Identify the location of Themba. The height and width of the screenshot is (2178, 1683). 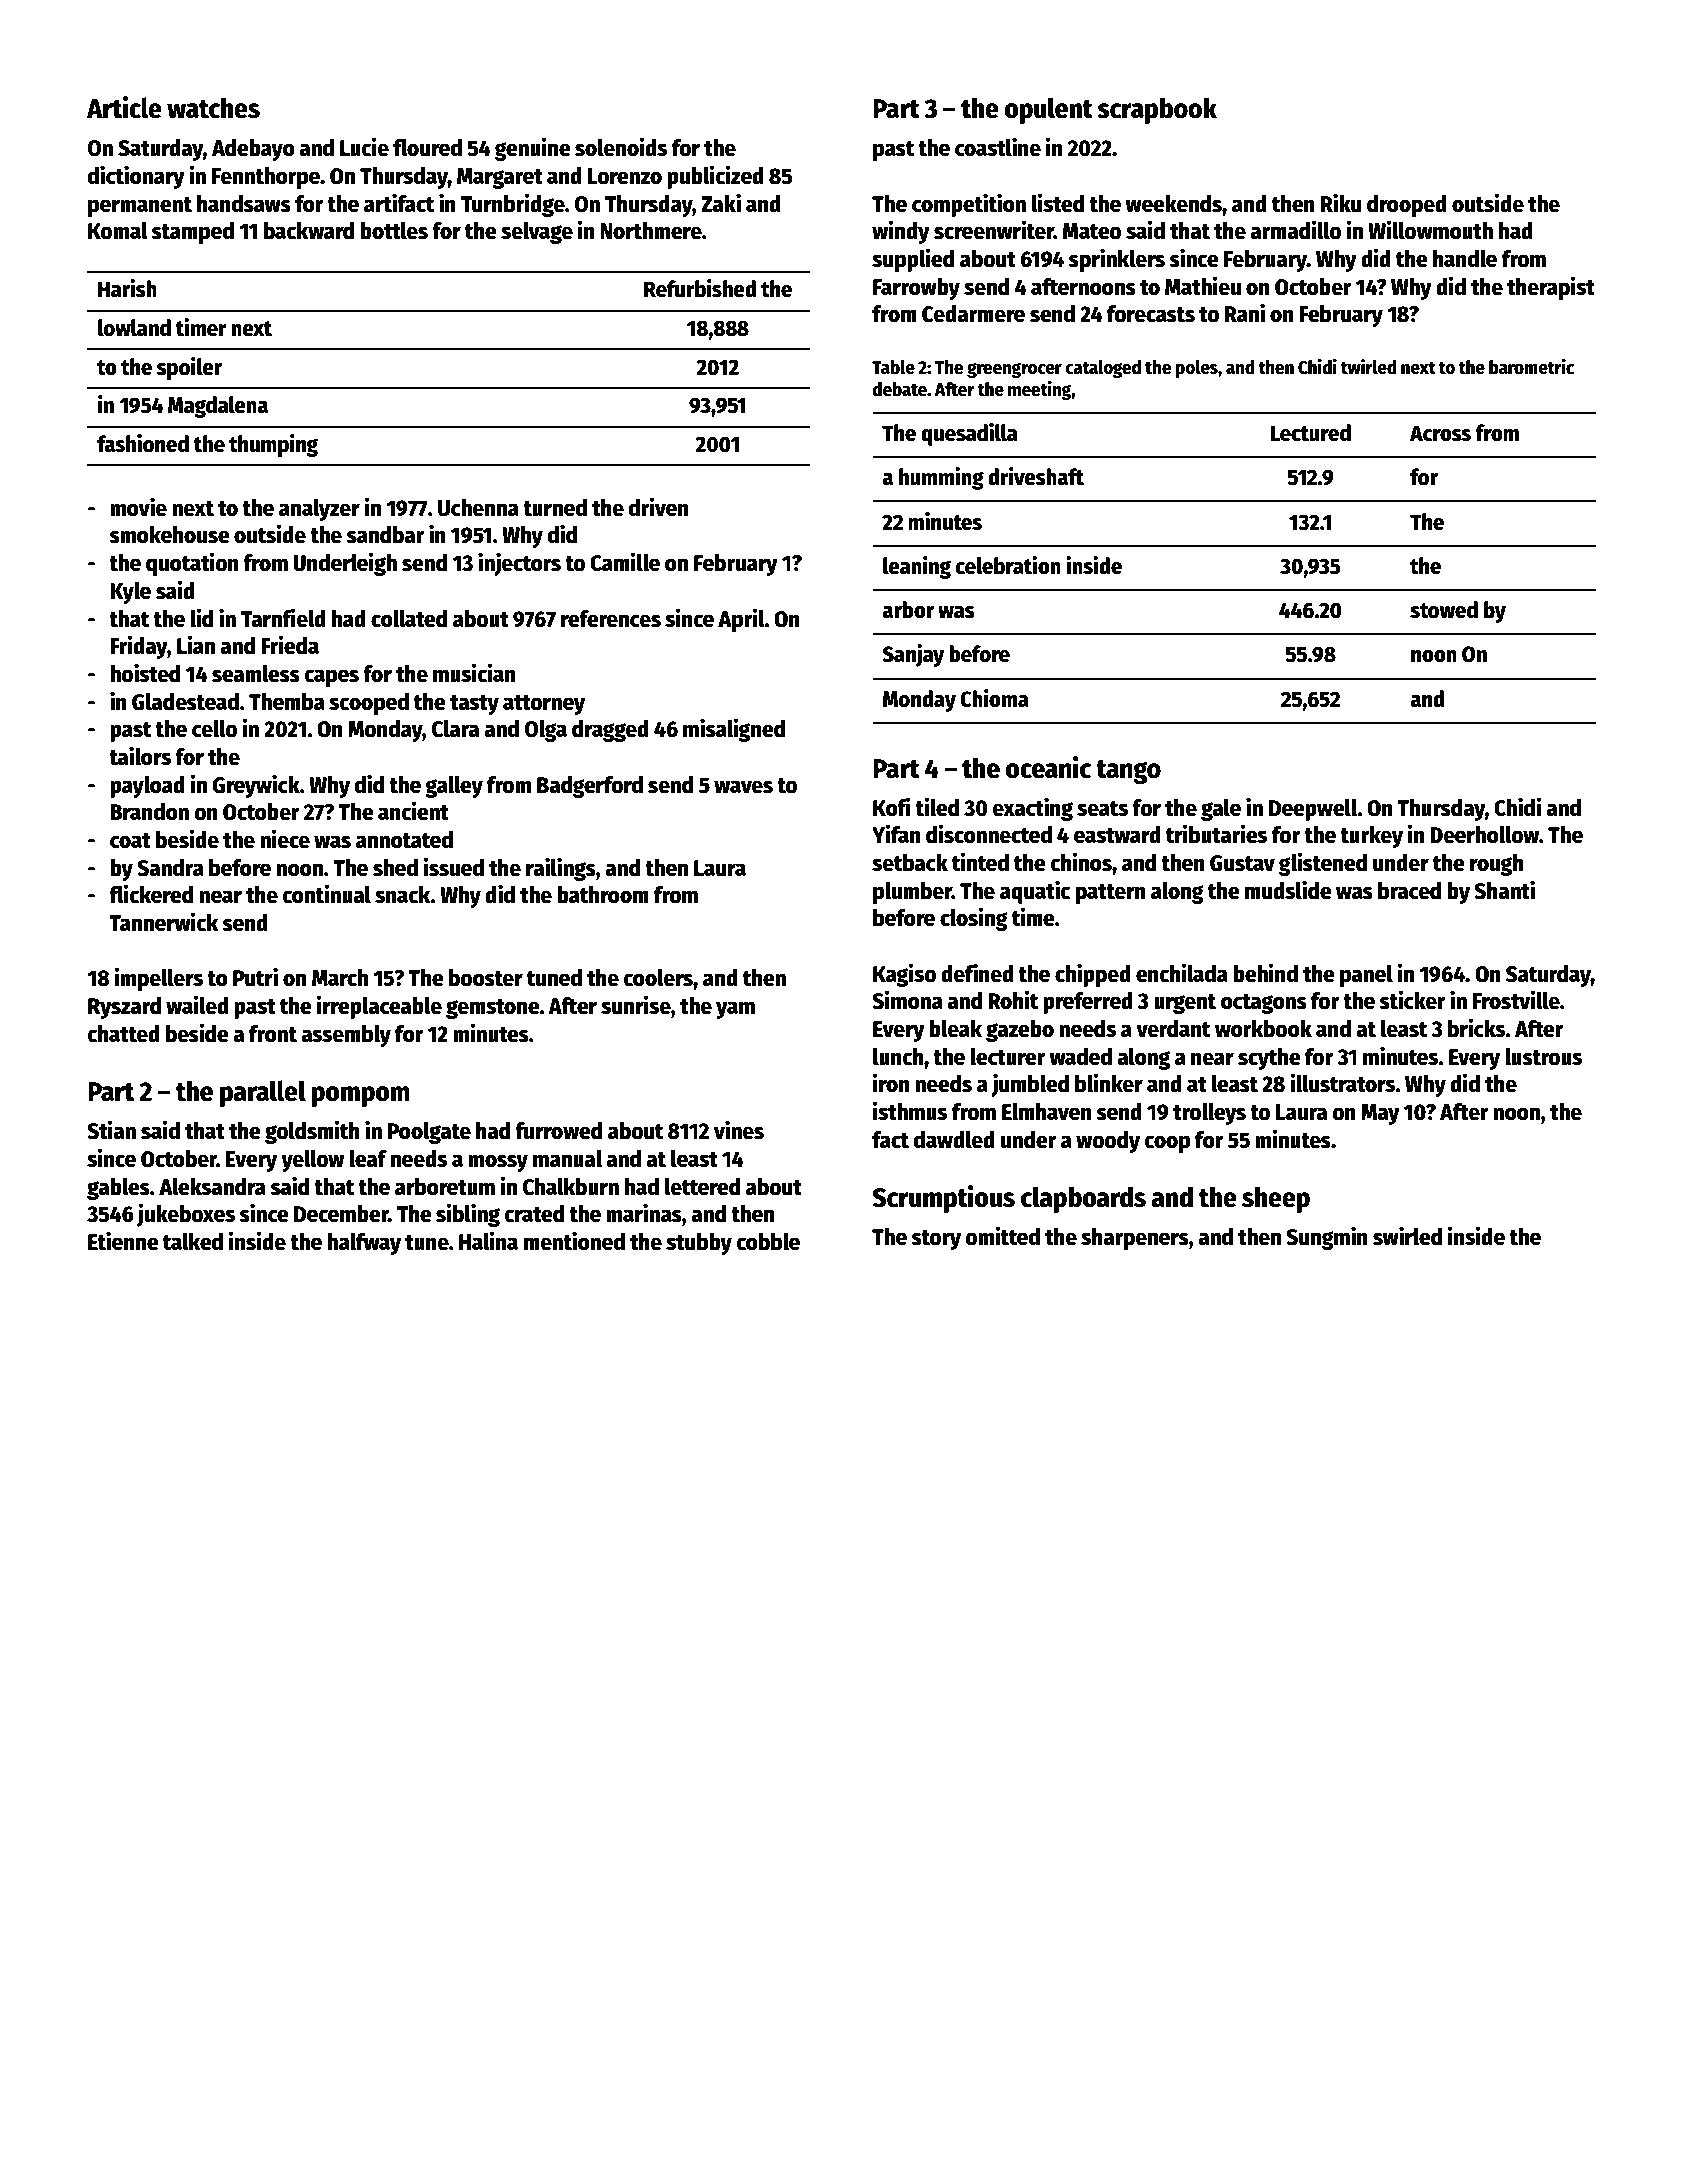
(287, 702).
